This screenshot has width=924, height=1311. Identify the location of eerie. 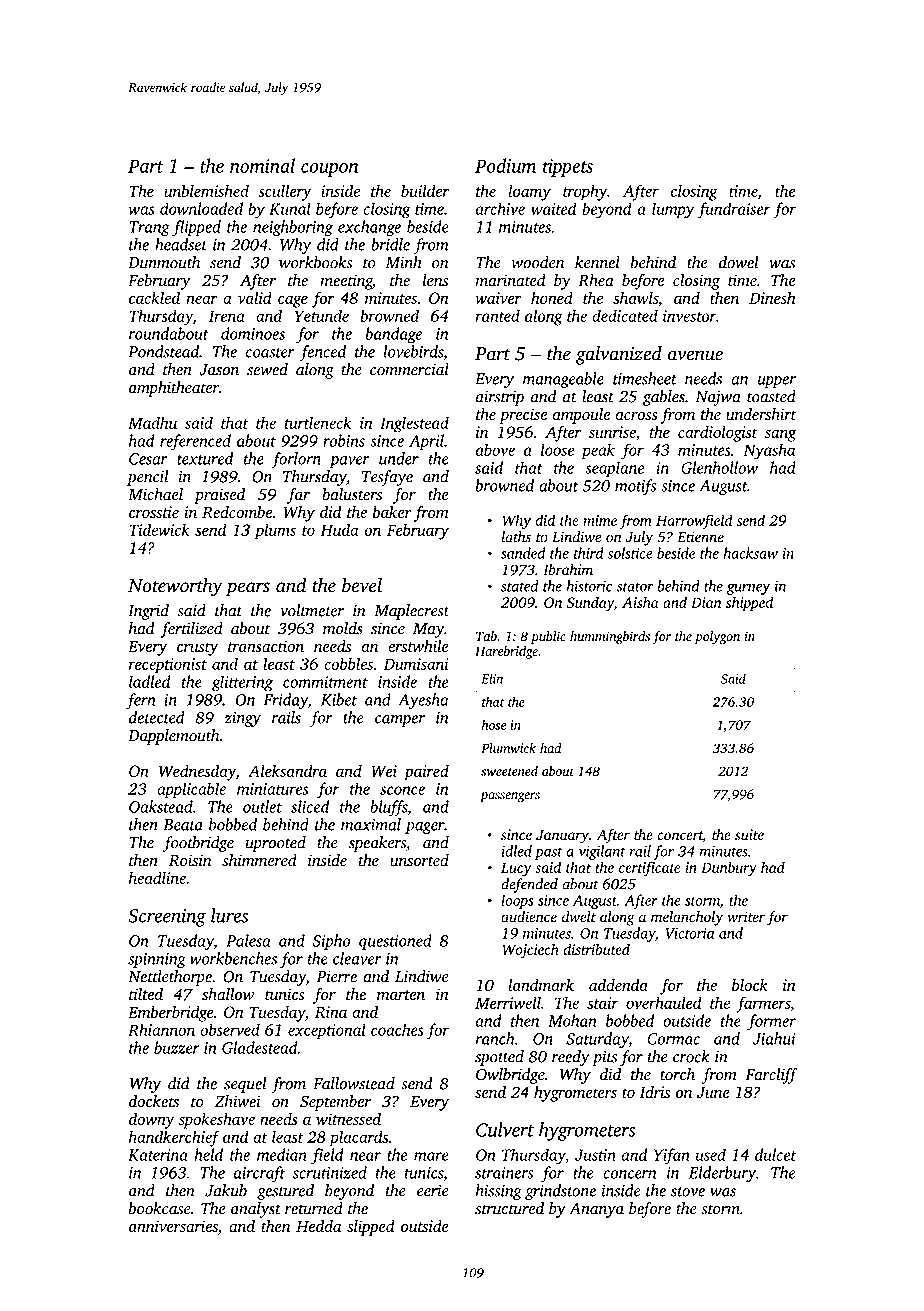
(433, 1191).
